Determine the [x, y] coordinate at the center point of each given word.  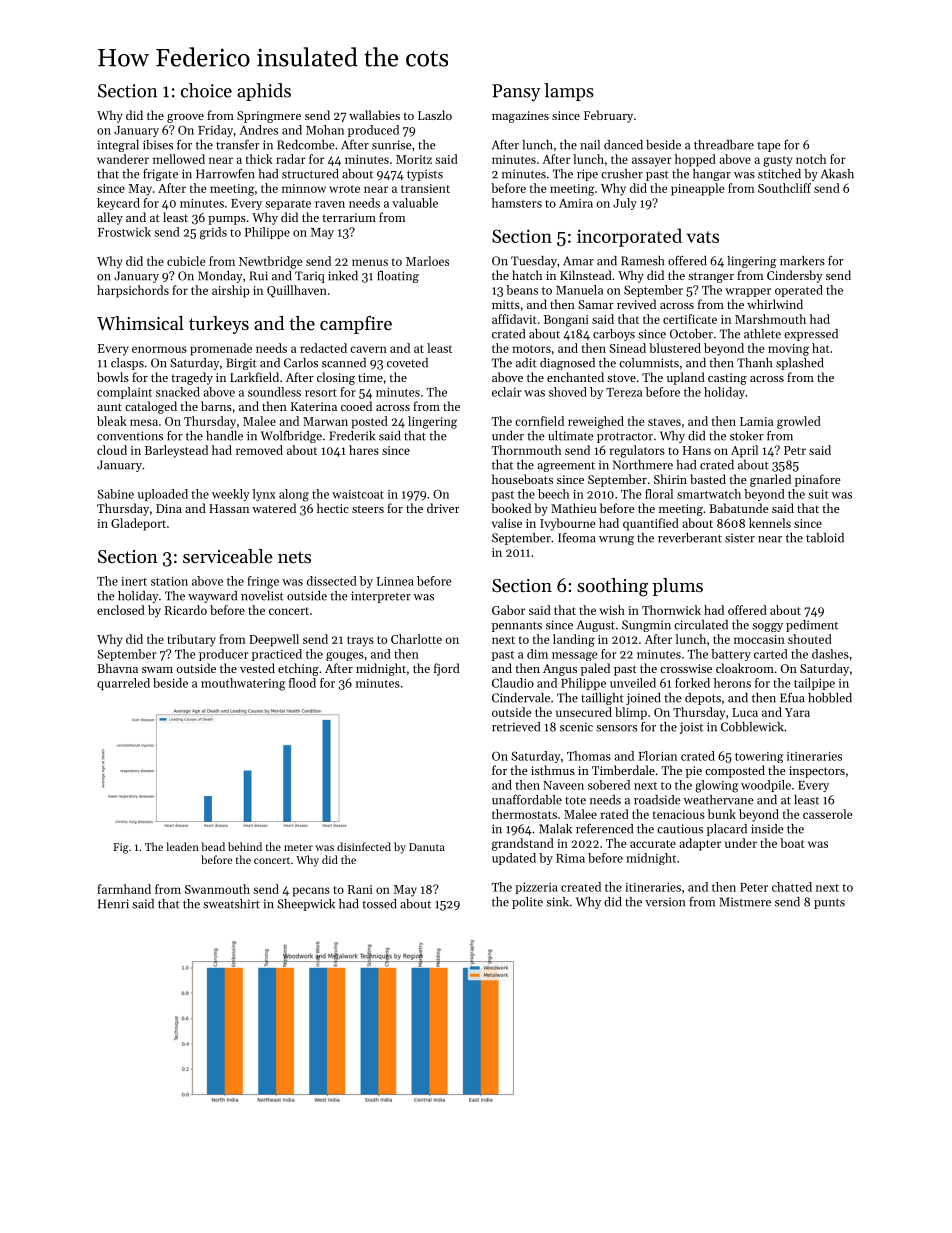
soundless [274, 392]
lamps [569, 92]
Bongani [566, 321]
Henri [113, 904]
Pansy [516, 92]
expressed [811, 335]
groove [185, 118]
